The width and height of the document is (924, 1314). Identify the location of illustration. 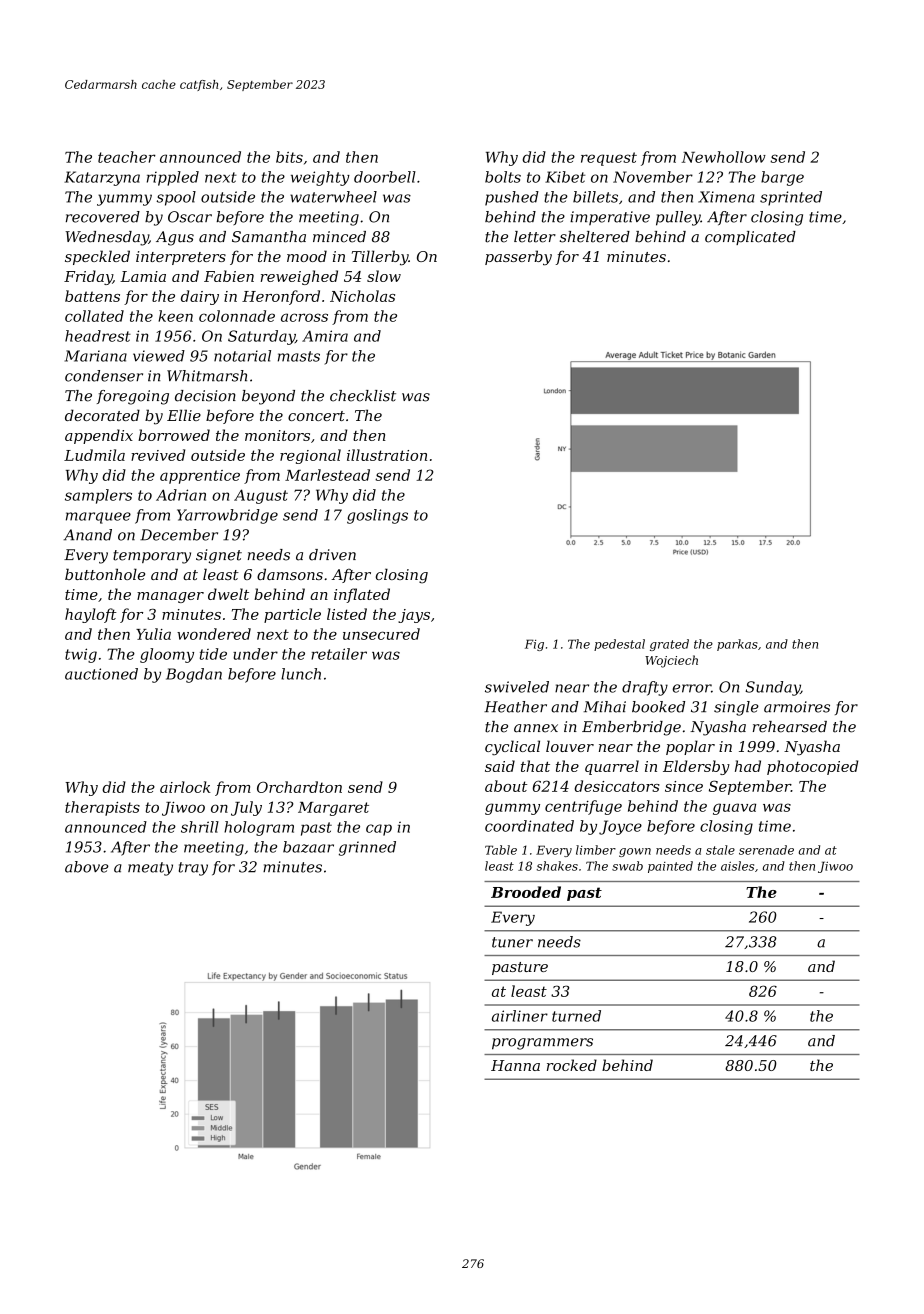
(387, 455).
